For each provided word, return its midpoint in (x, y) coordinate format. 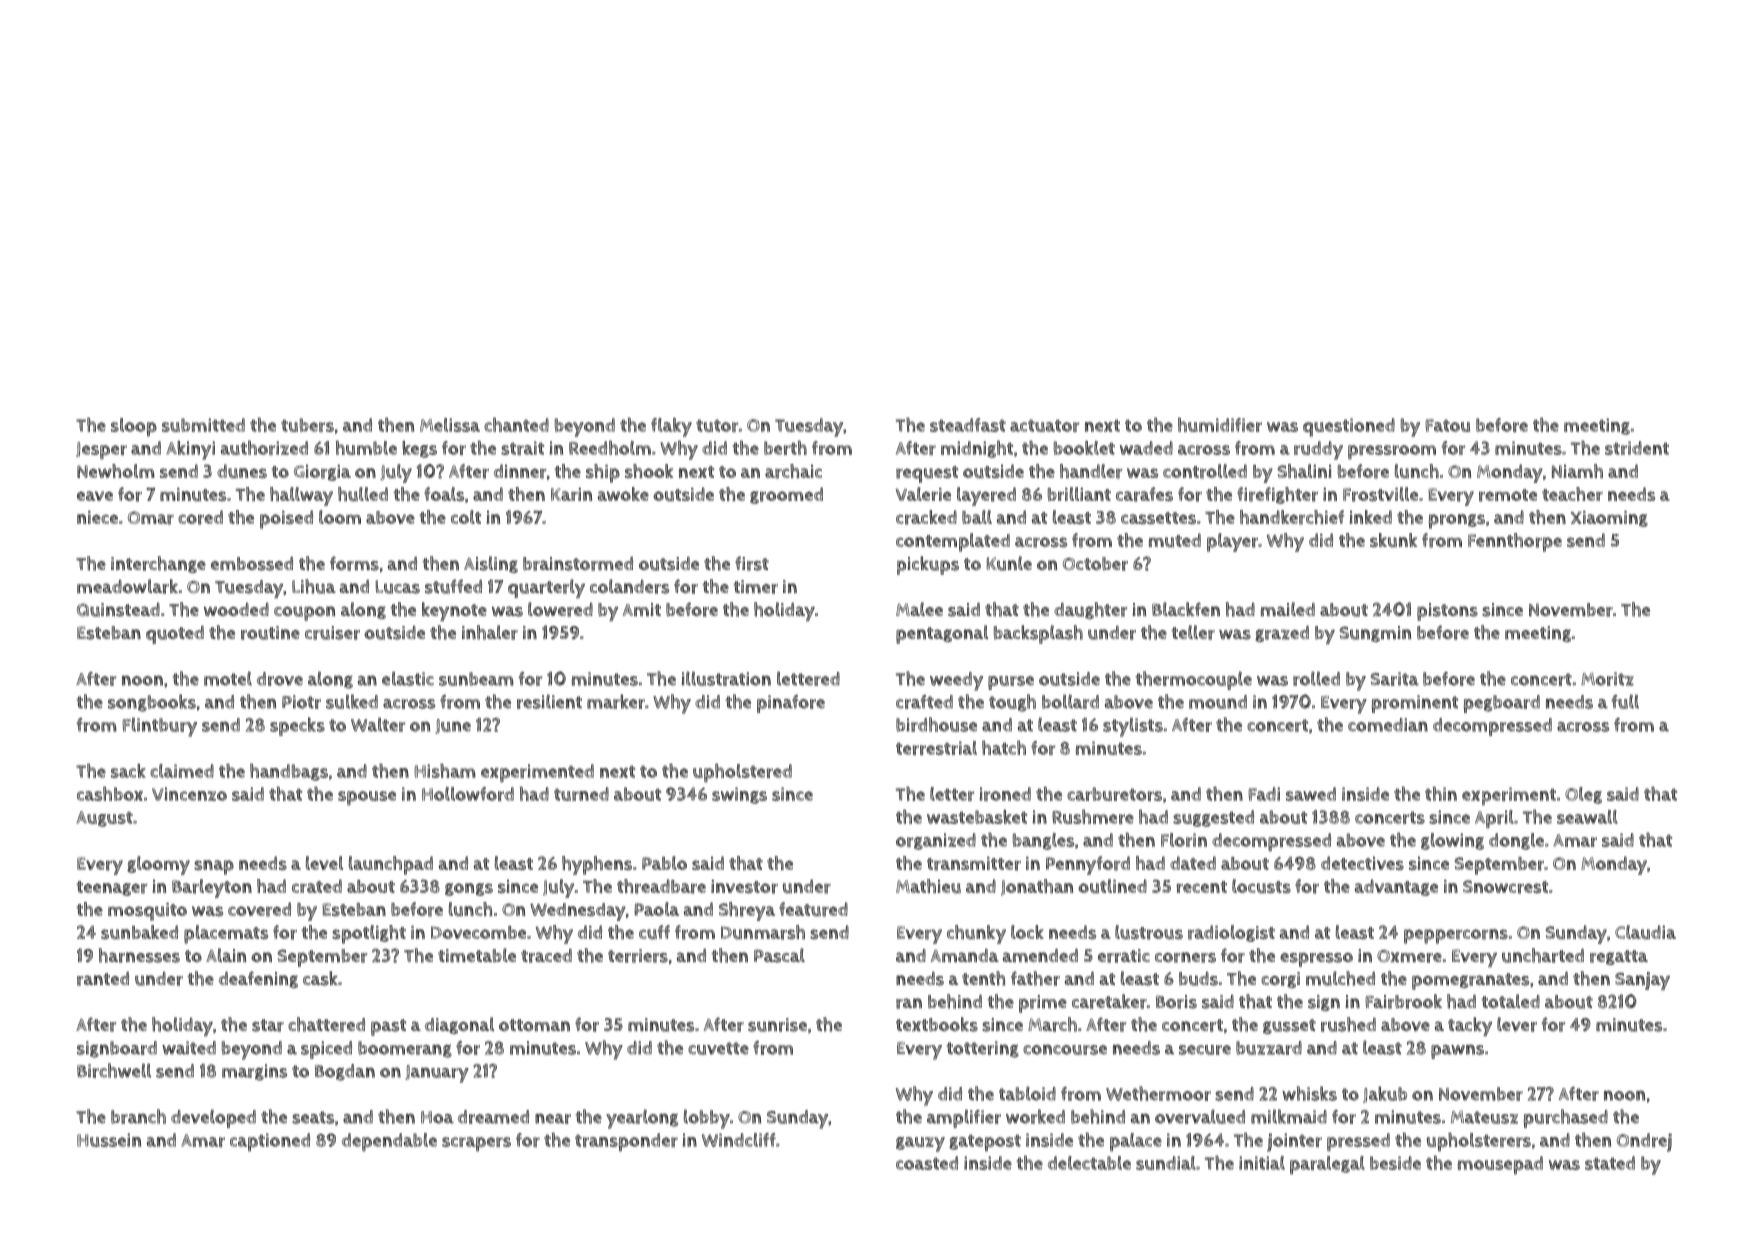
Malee (919, 609)
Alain (226, 955)
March (1052, 1024)
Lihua (314, 586)
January (437, 1074)
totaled (1511, 1001)
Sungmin (1375, 634)
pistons (1447, 612)
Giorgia (322, 472)
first (752, 563)
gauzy (920, 1144)
